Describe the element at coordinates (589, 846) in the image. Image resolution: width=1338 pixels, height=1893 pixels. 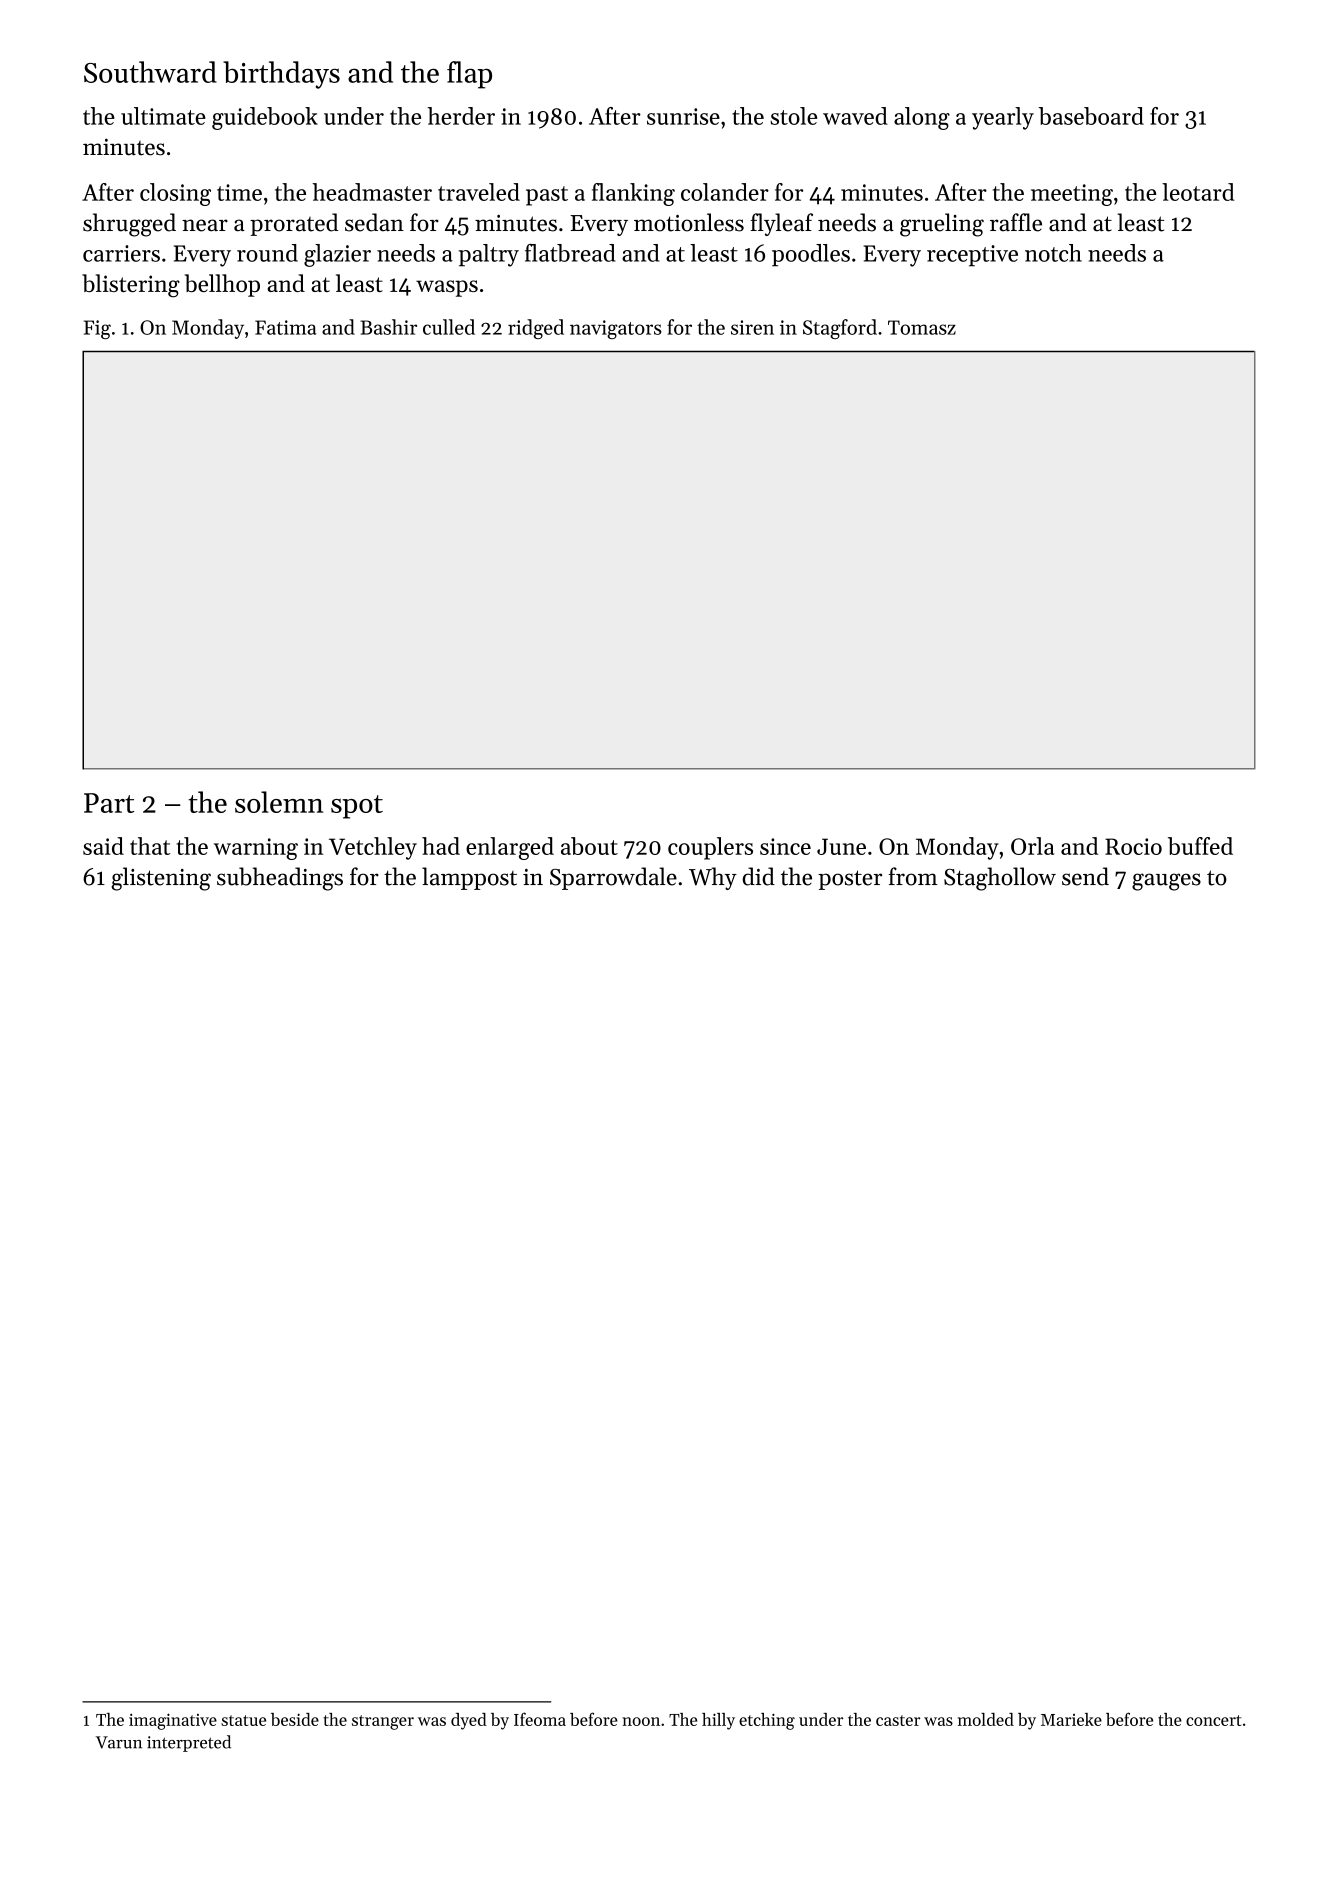
I see `about` at that location.
